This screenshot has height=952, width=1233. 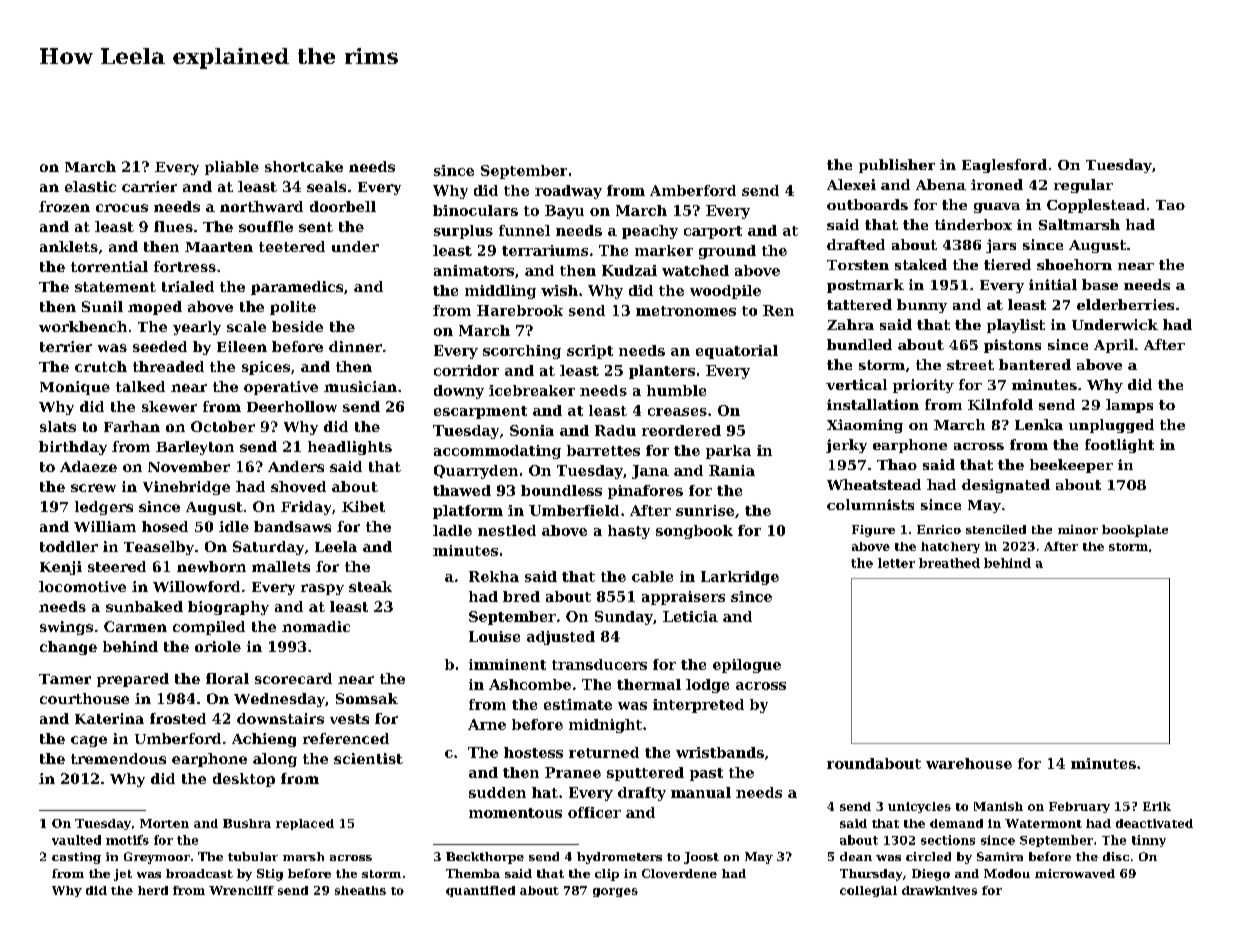 What do you see at coordinates (1004, 166) in the screenshot?
I see `Eaglesford` at bounding box center [1004, 166].
